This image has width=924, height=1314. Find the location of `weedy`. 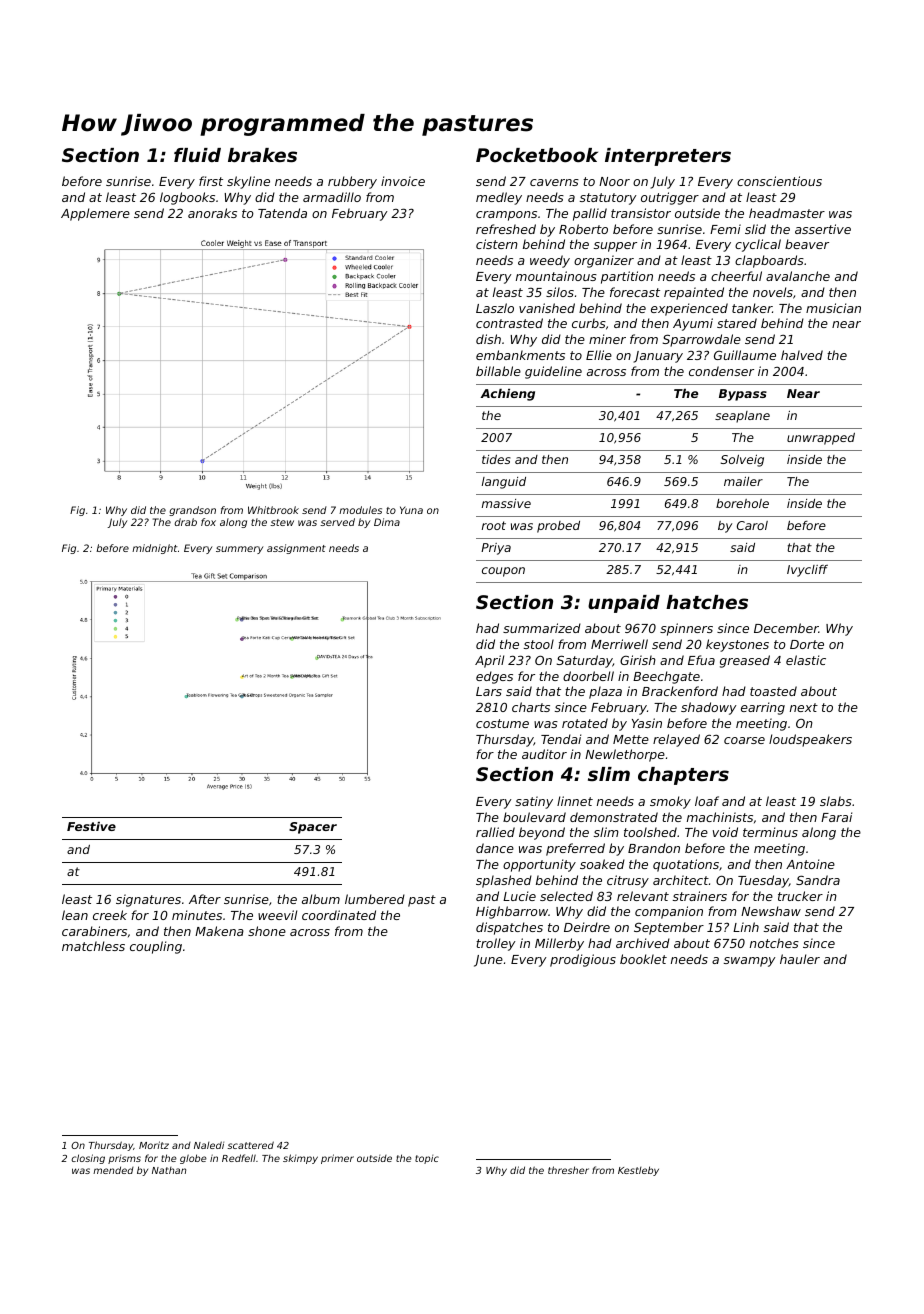

weedy is located at coordinates (550, 261).
